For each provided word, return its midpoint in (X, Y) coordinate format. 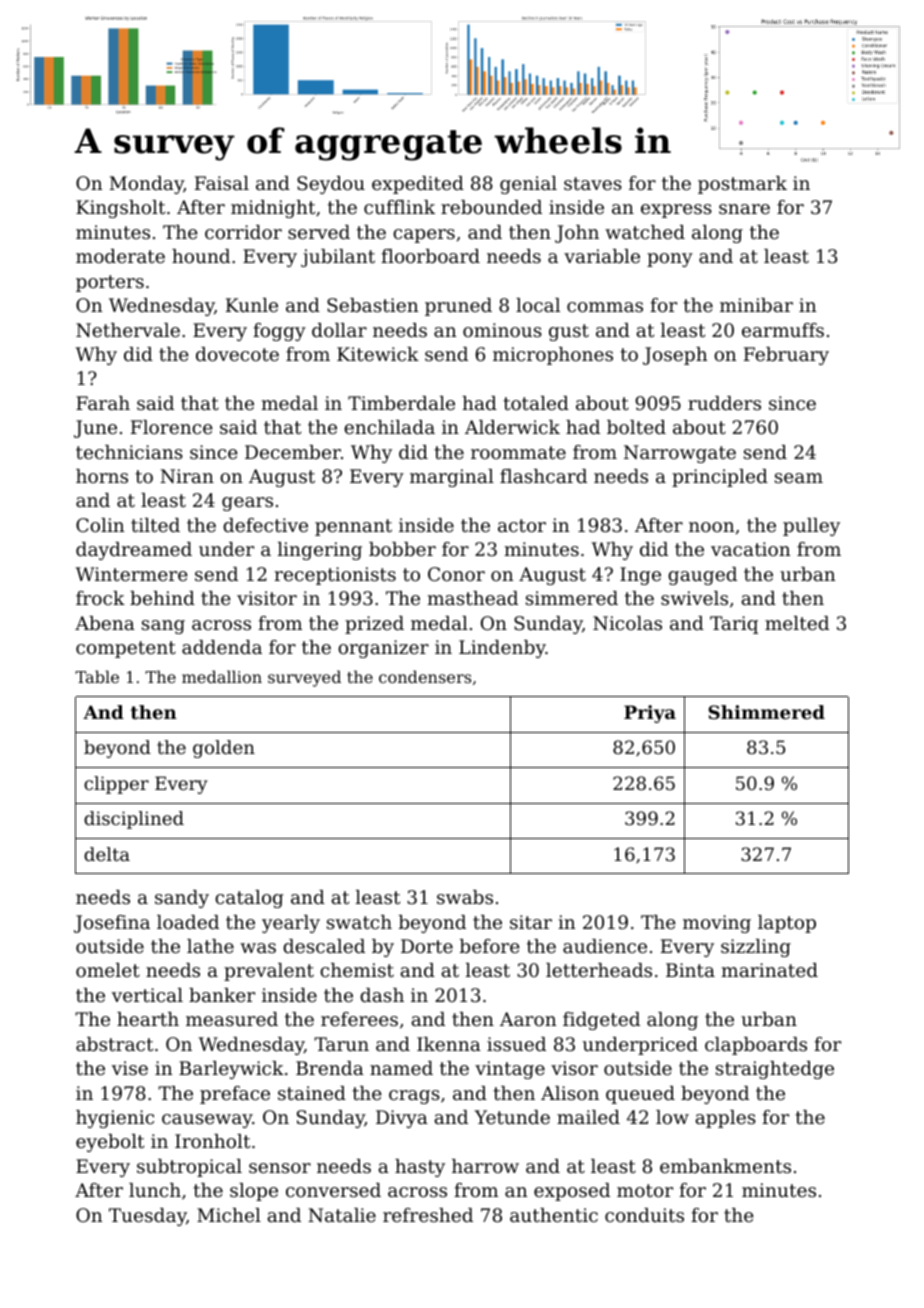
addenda (222, 647)
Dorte (427, 946)
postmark (742, 185)
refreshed (428, 1215)
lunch (155, 1190)
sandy (182, 899)
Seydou (331, 185)
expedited (418, 185)
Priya (650, 714)
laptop (787, 924)
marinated (770, 970)
